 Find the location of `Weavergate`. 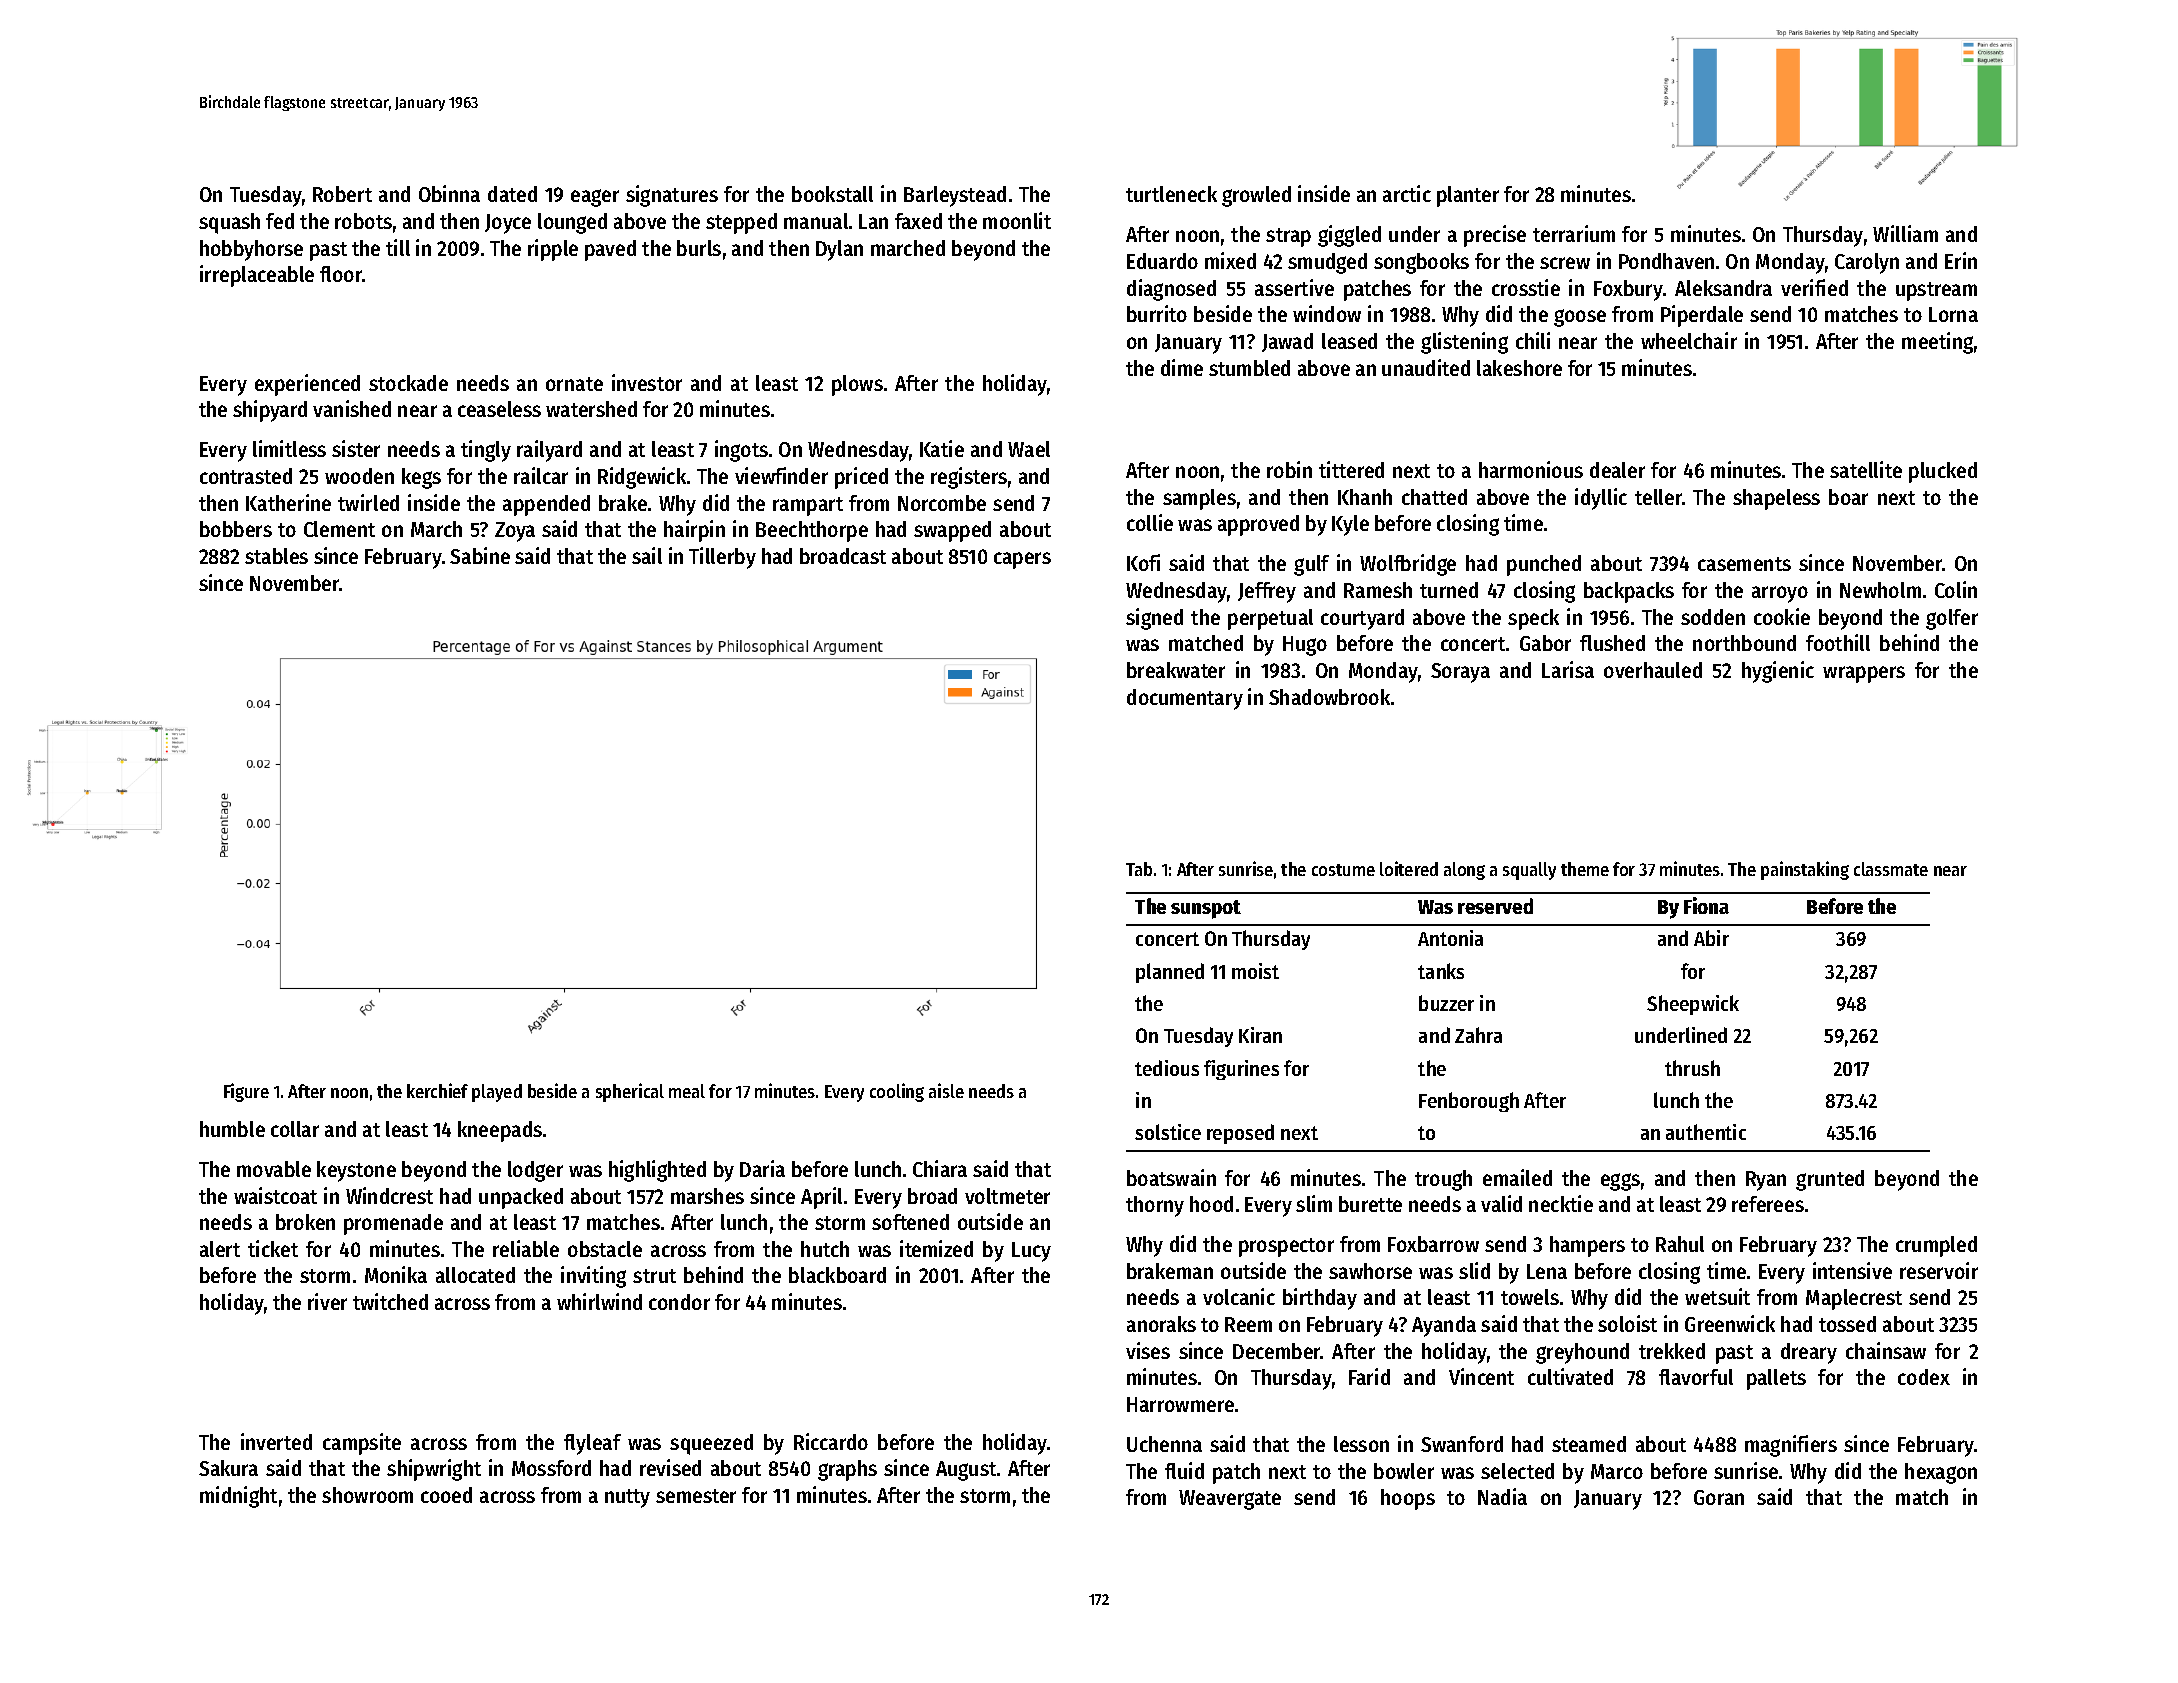

Weavergate is located at coordinates (1230, 1500).
